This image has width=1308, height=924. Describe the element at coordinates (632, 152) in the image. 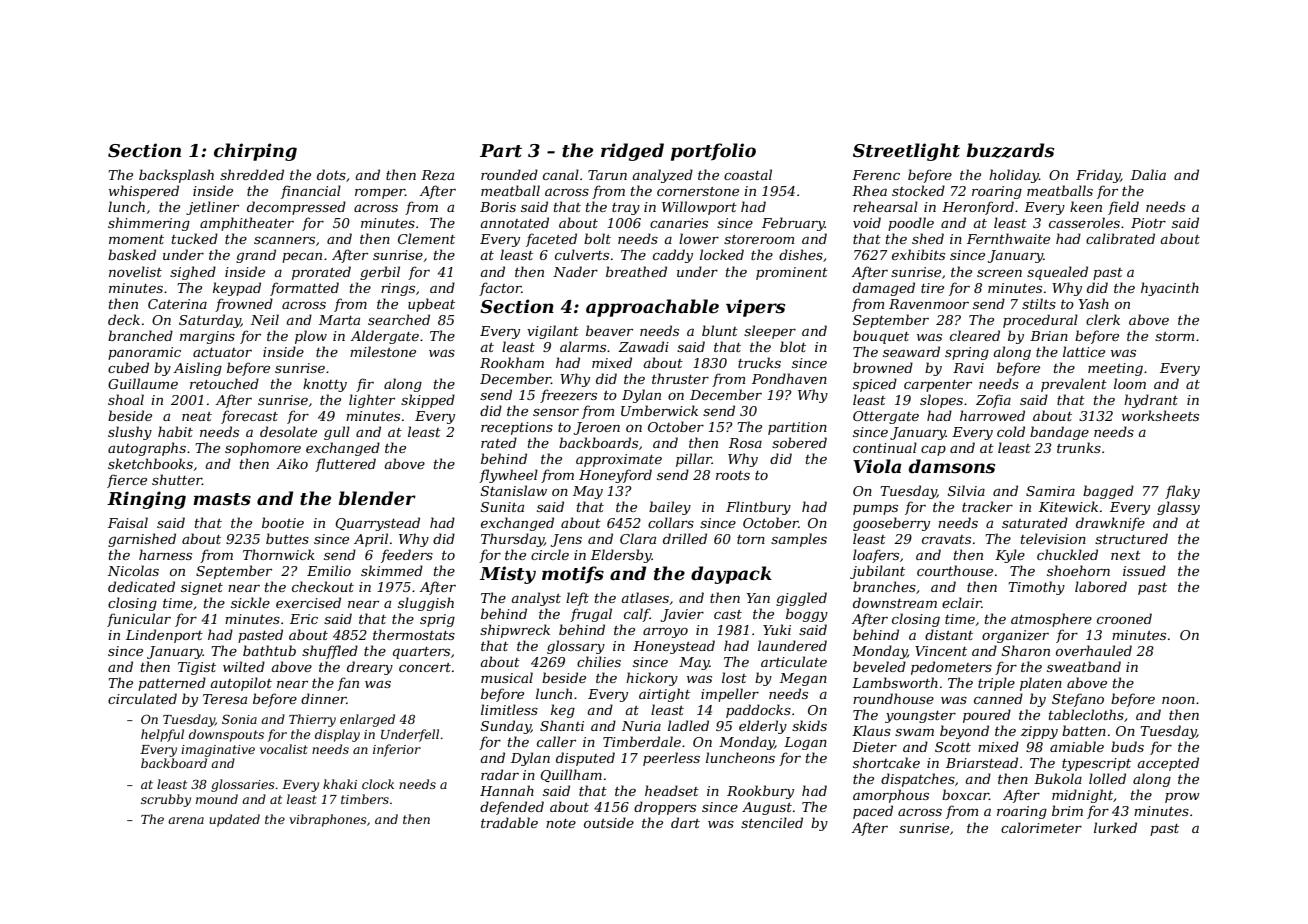

I see `ridged` at that location.
